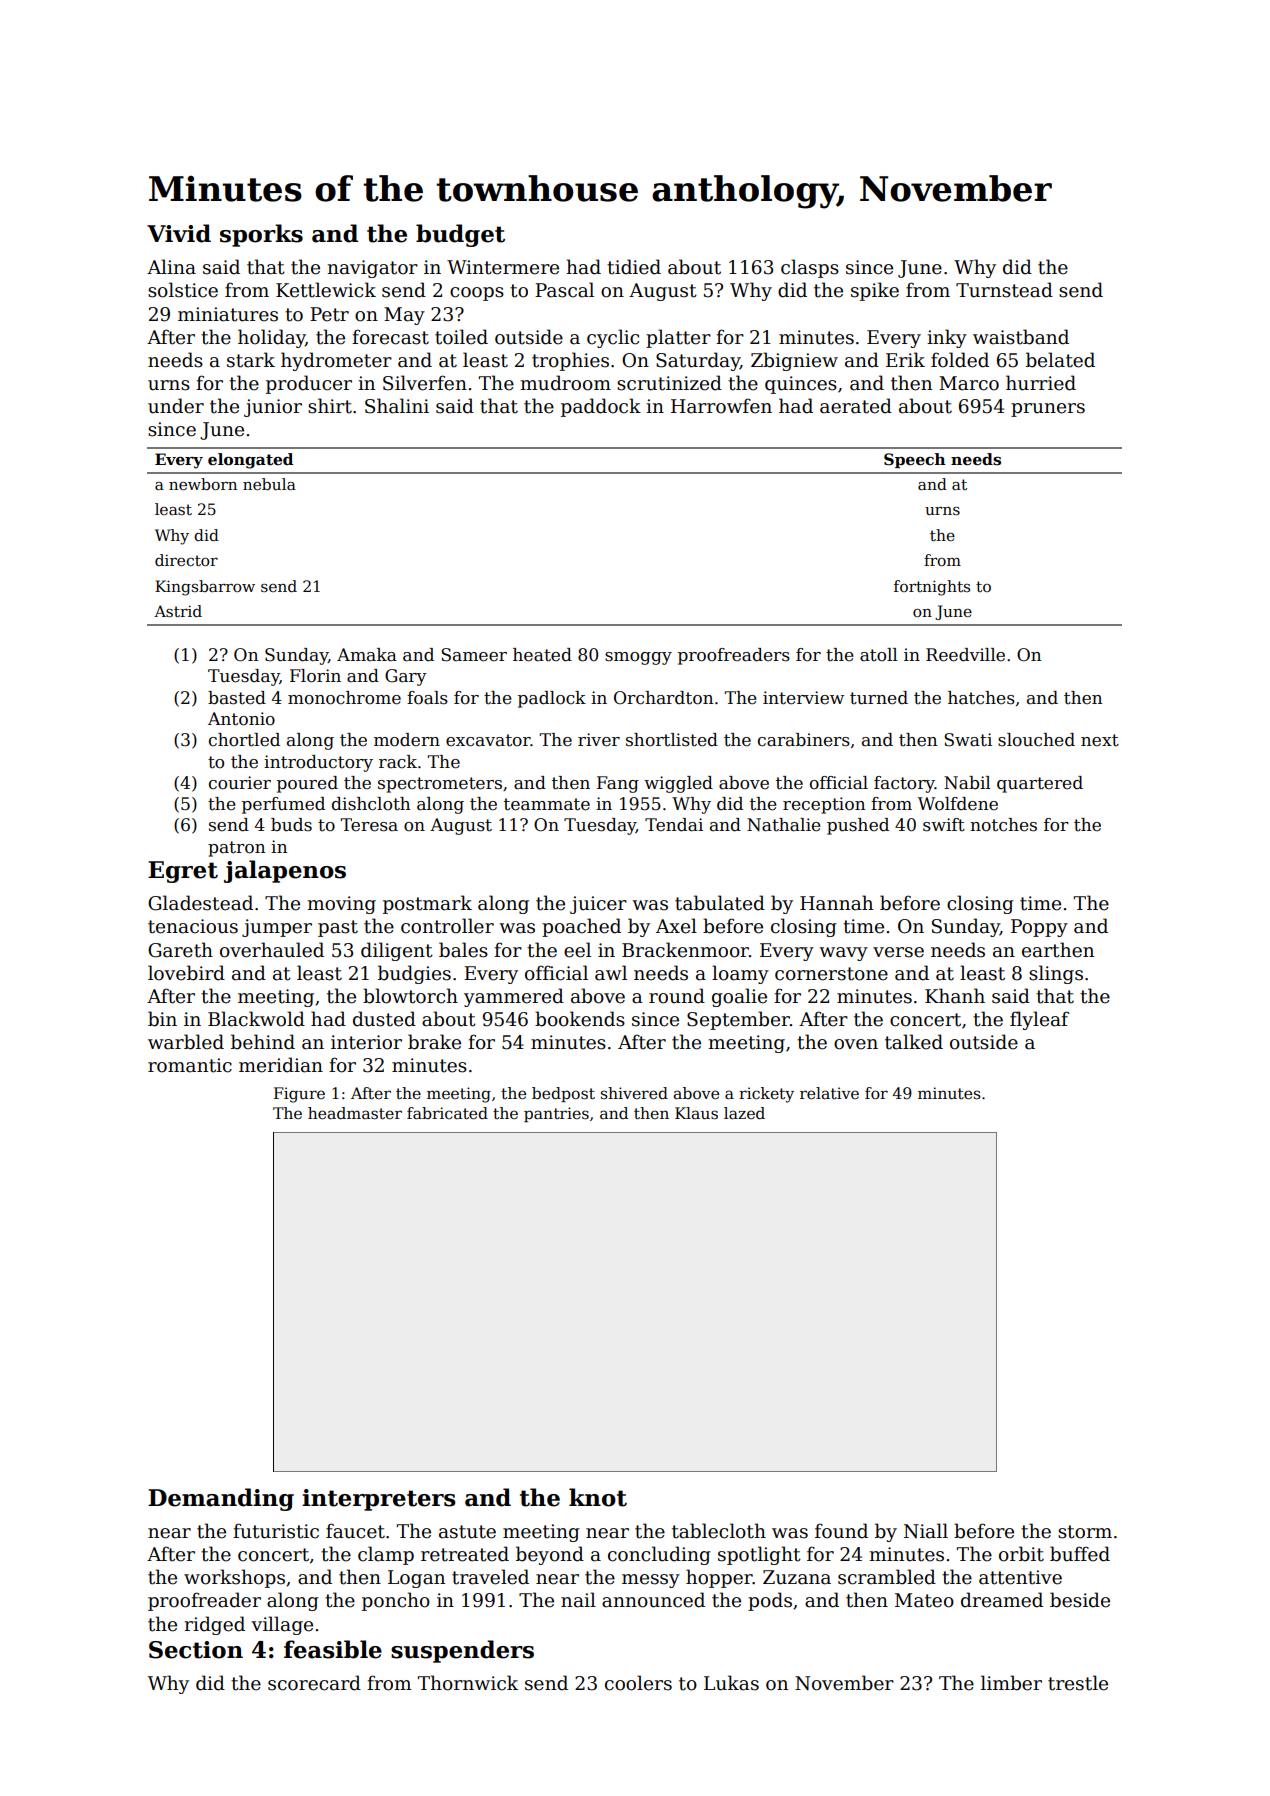 The image size is (1270, 1796). Describe the element at coordinates (460, 235) in the screenshot. I see `budget` at that location.
